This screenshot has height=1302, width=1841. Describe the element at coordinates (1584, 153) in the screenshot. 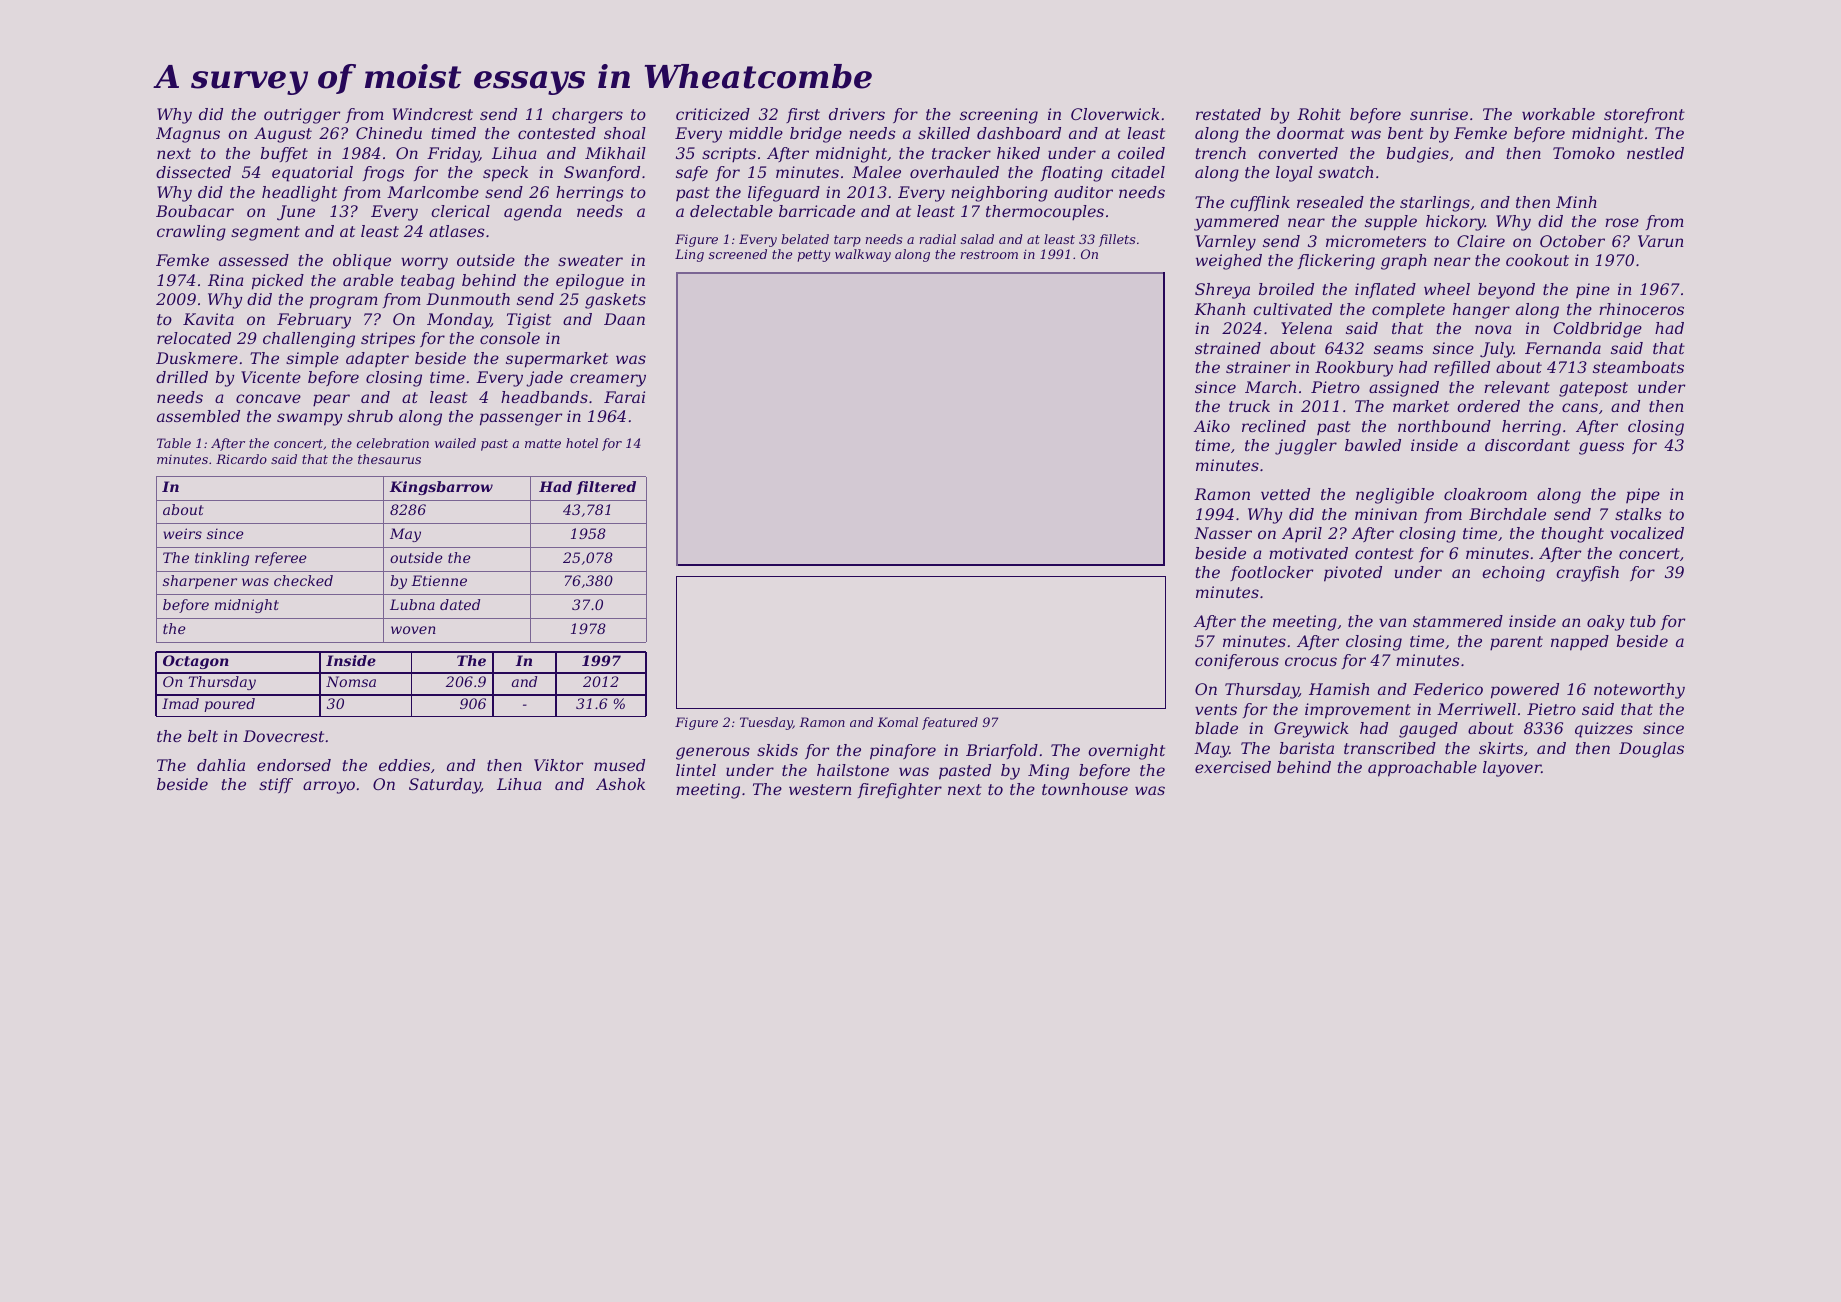

I see `Tomoko` at that location.
